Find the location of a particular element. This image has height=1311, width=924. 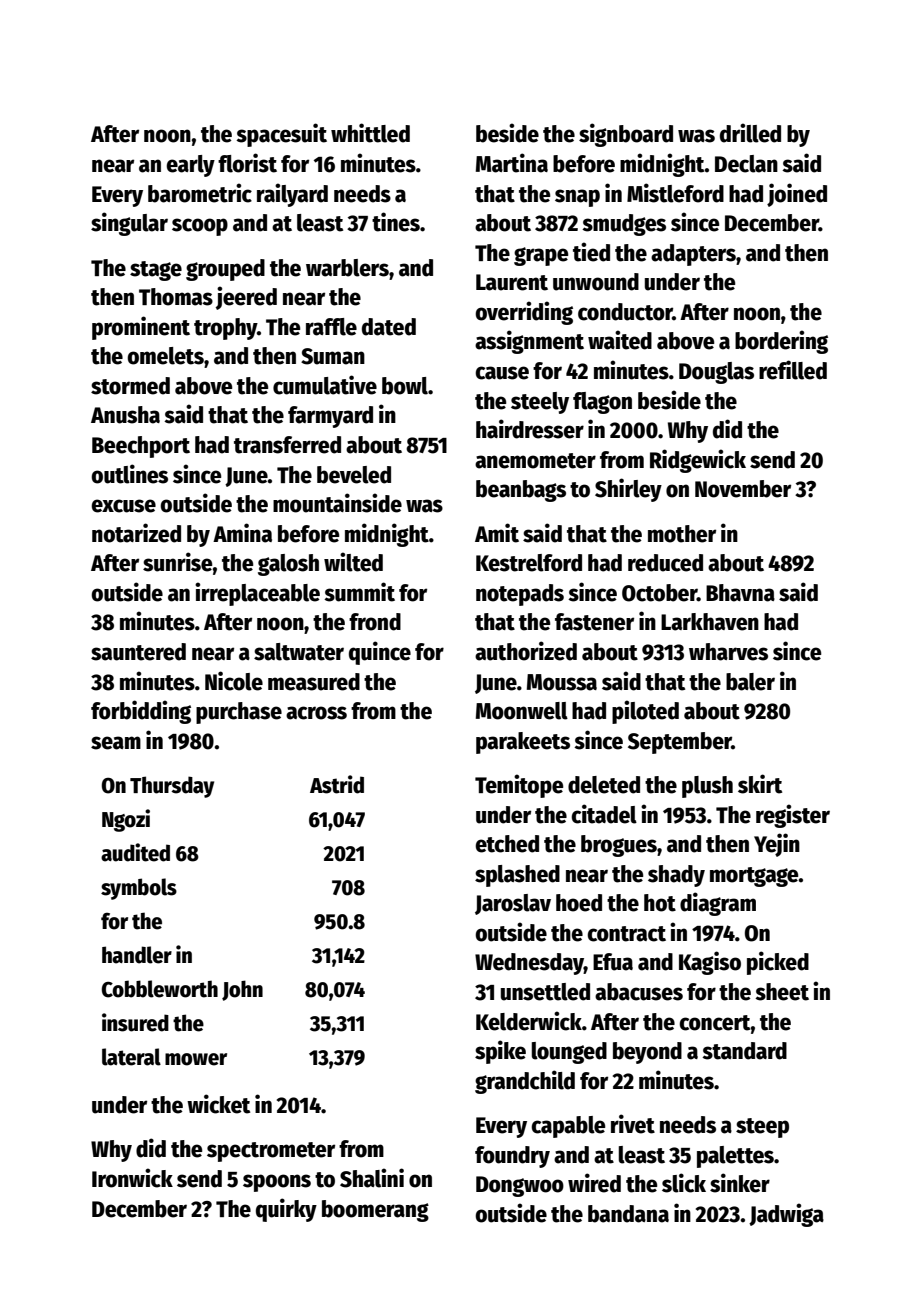

plush is located at coordinates (707, 787).
